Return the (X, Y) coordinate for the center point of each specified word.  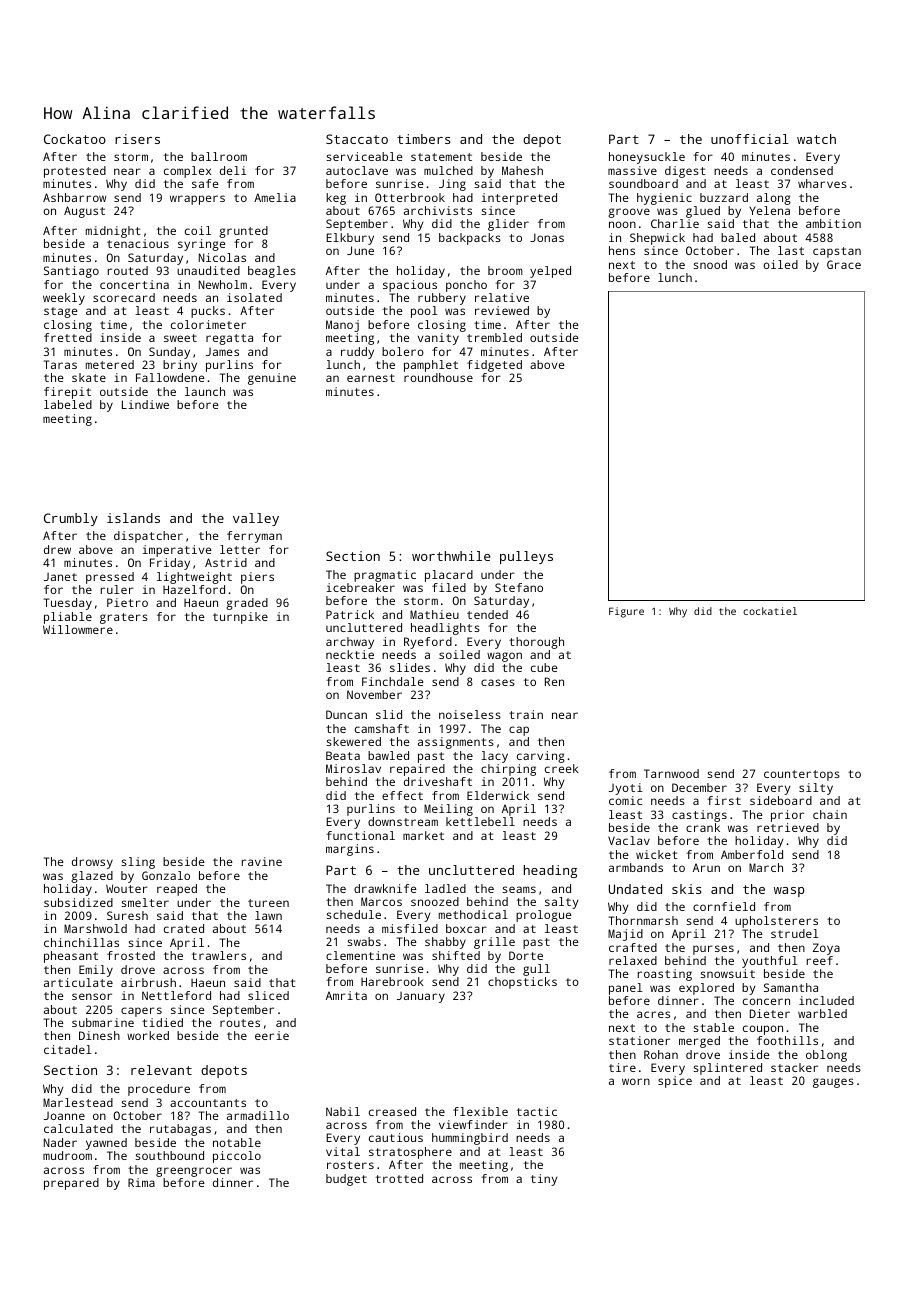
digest (685, 172)
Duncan (346, 714)
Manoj (342, 326)
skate (89, 377)
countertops (802, 775)
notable (237, 1142)
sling (138, 863)
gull (536, 970)
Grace (844, 264)
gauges (833, 1083)
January (421, 997)
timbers (423, 139)
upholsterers (776, 922)
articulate (78, 982)
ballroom (219, 156)
